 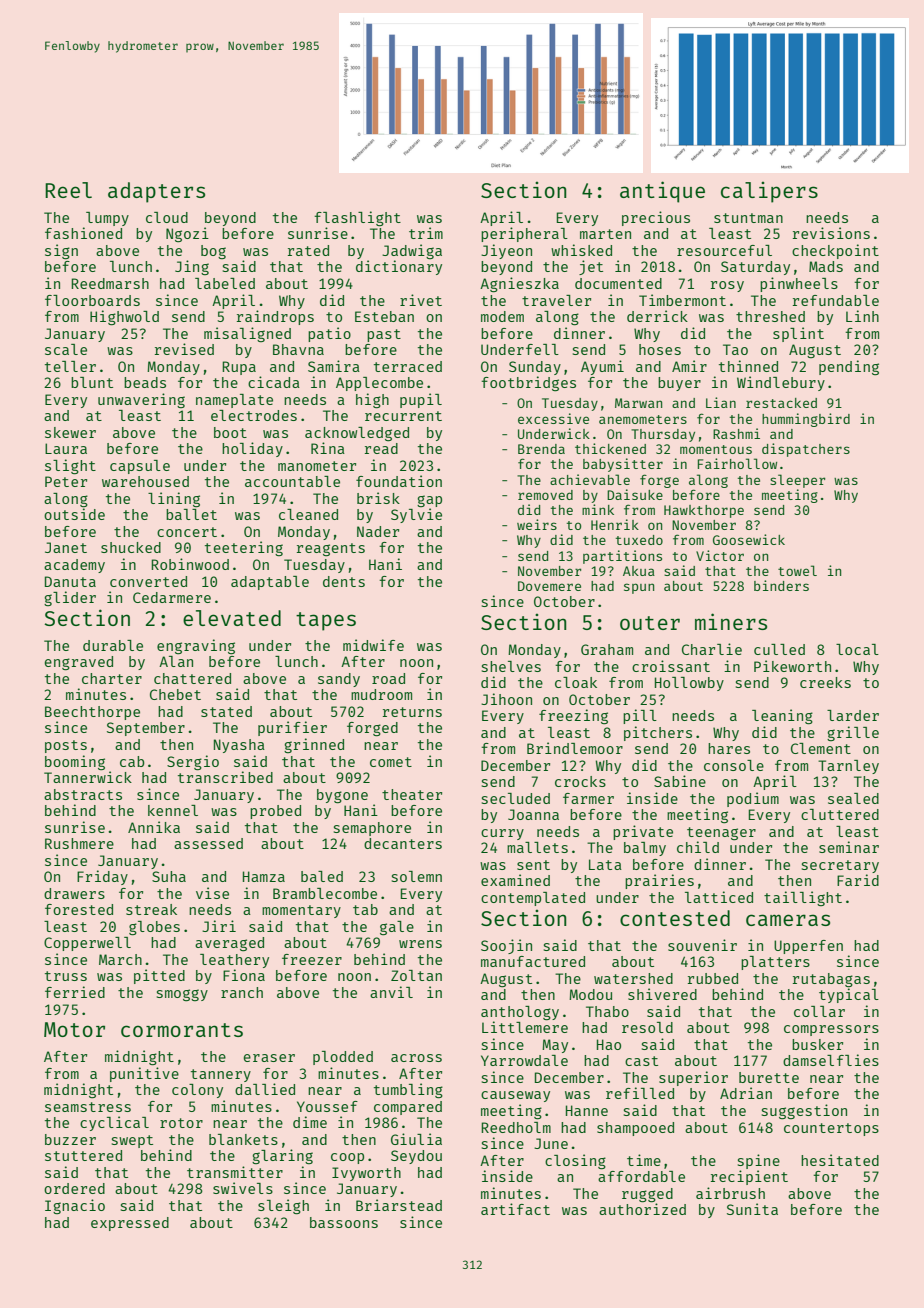 What do you see at coordinates (167, 217) in the page?
I see `cloud` at bounding box center [167, 217].
